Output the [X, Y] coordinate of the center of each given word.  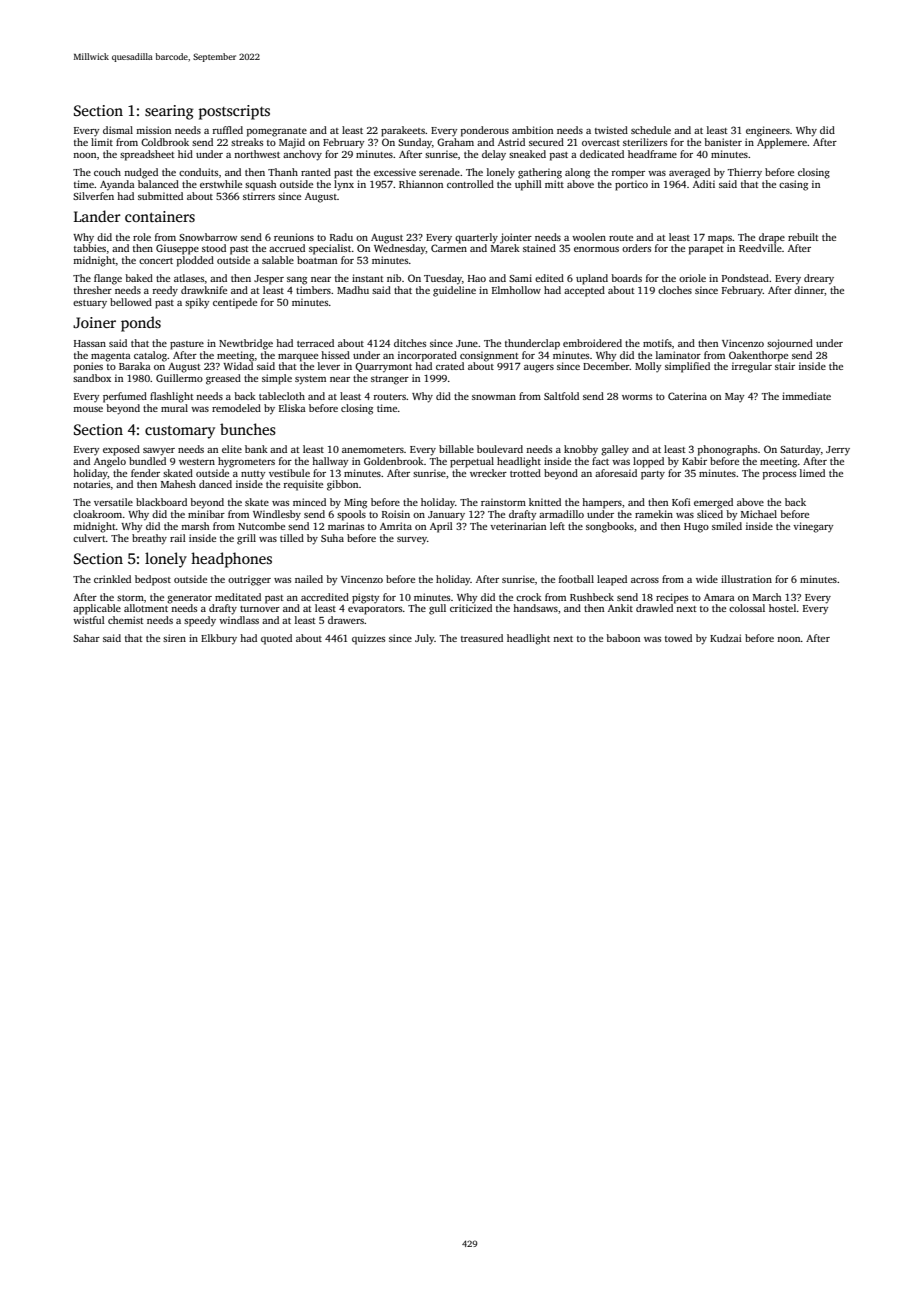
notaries [91, 484]
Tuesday [443, 279]
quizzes [368, 639]
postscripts [234, 112]
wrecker [488, 473]
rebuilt [803, 237]
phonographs [727, 450]
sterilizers [645, 142]
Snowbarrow [208, 237]
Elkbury [219, 639]
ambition [532, 130]
